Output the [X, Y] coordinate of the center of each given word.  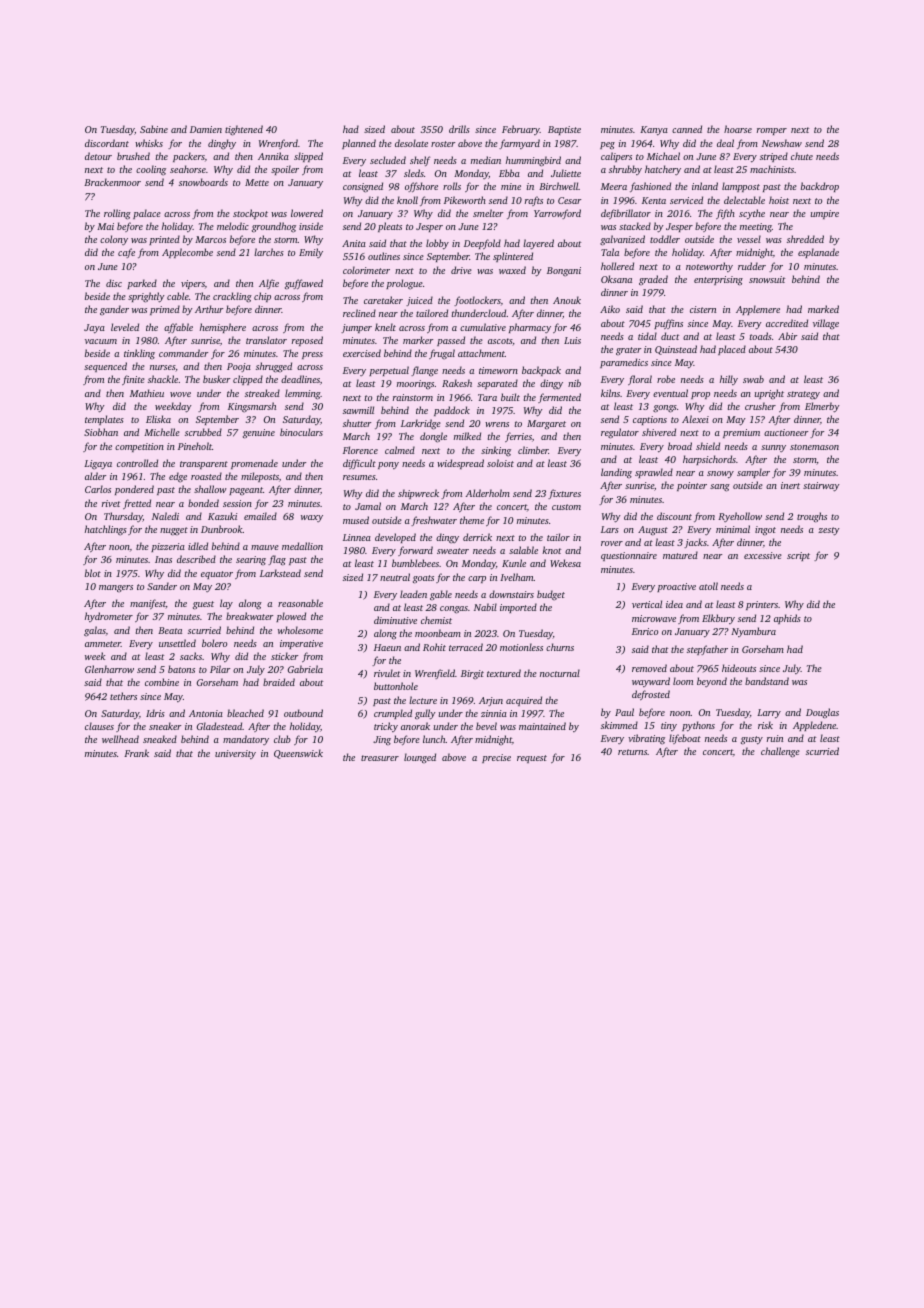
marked [823, 309]
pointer [692, 486]
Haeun [387, 647]
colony [114, 240]
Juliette [566, 173]
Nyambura [753, 632]
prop [700, 395]
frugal [442, 354]
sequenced [105, 367]
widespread [460, 464]
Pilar [220, 669]
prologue [404, 284]
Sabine [154, 129]
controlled [137, 463]
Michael [663, 156]
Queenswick [298, 754]
